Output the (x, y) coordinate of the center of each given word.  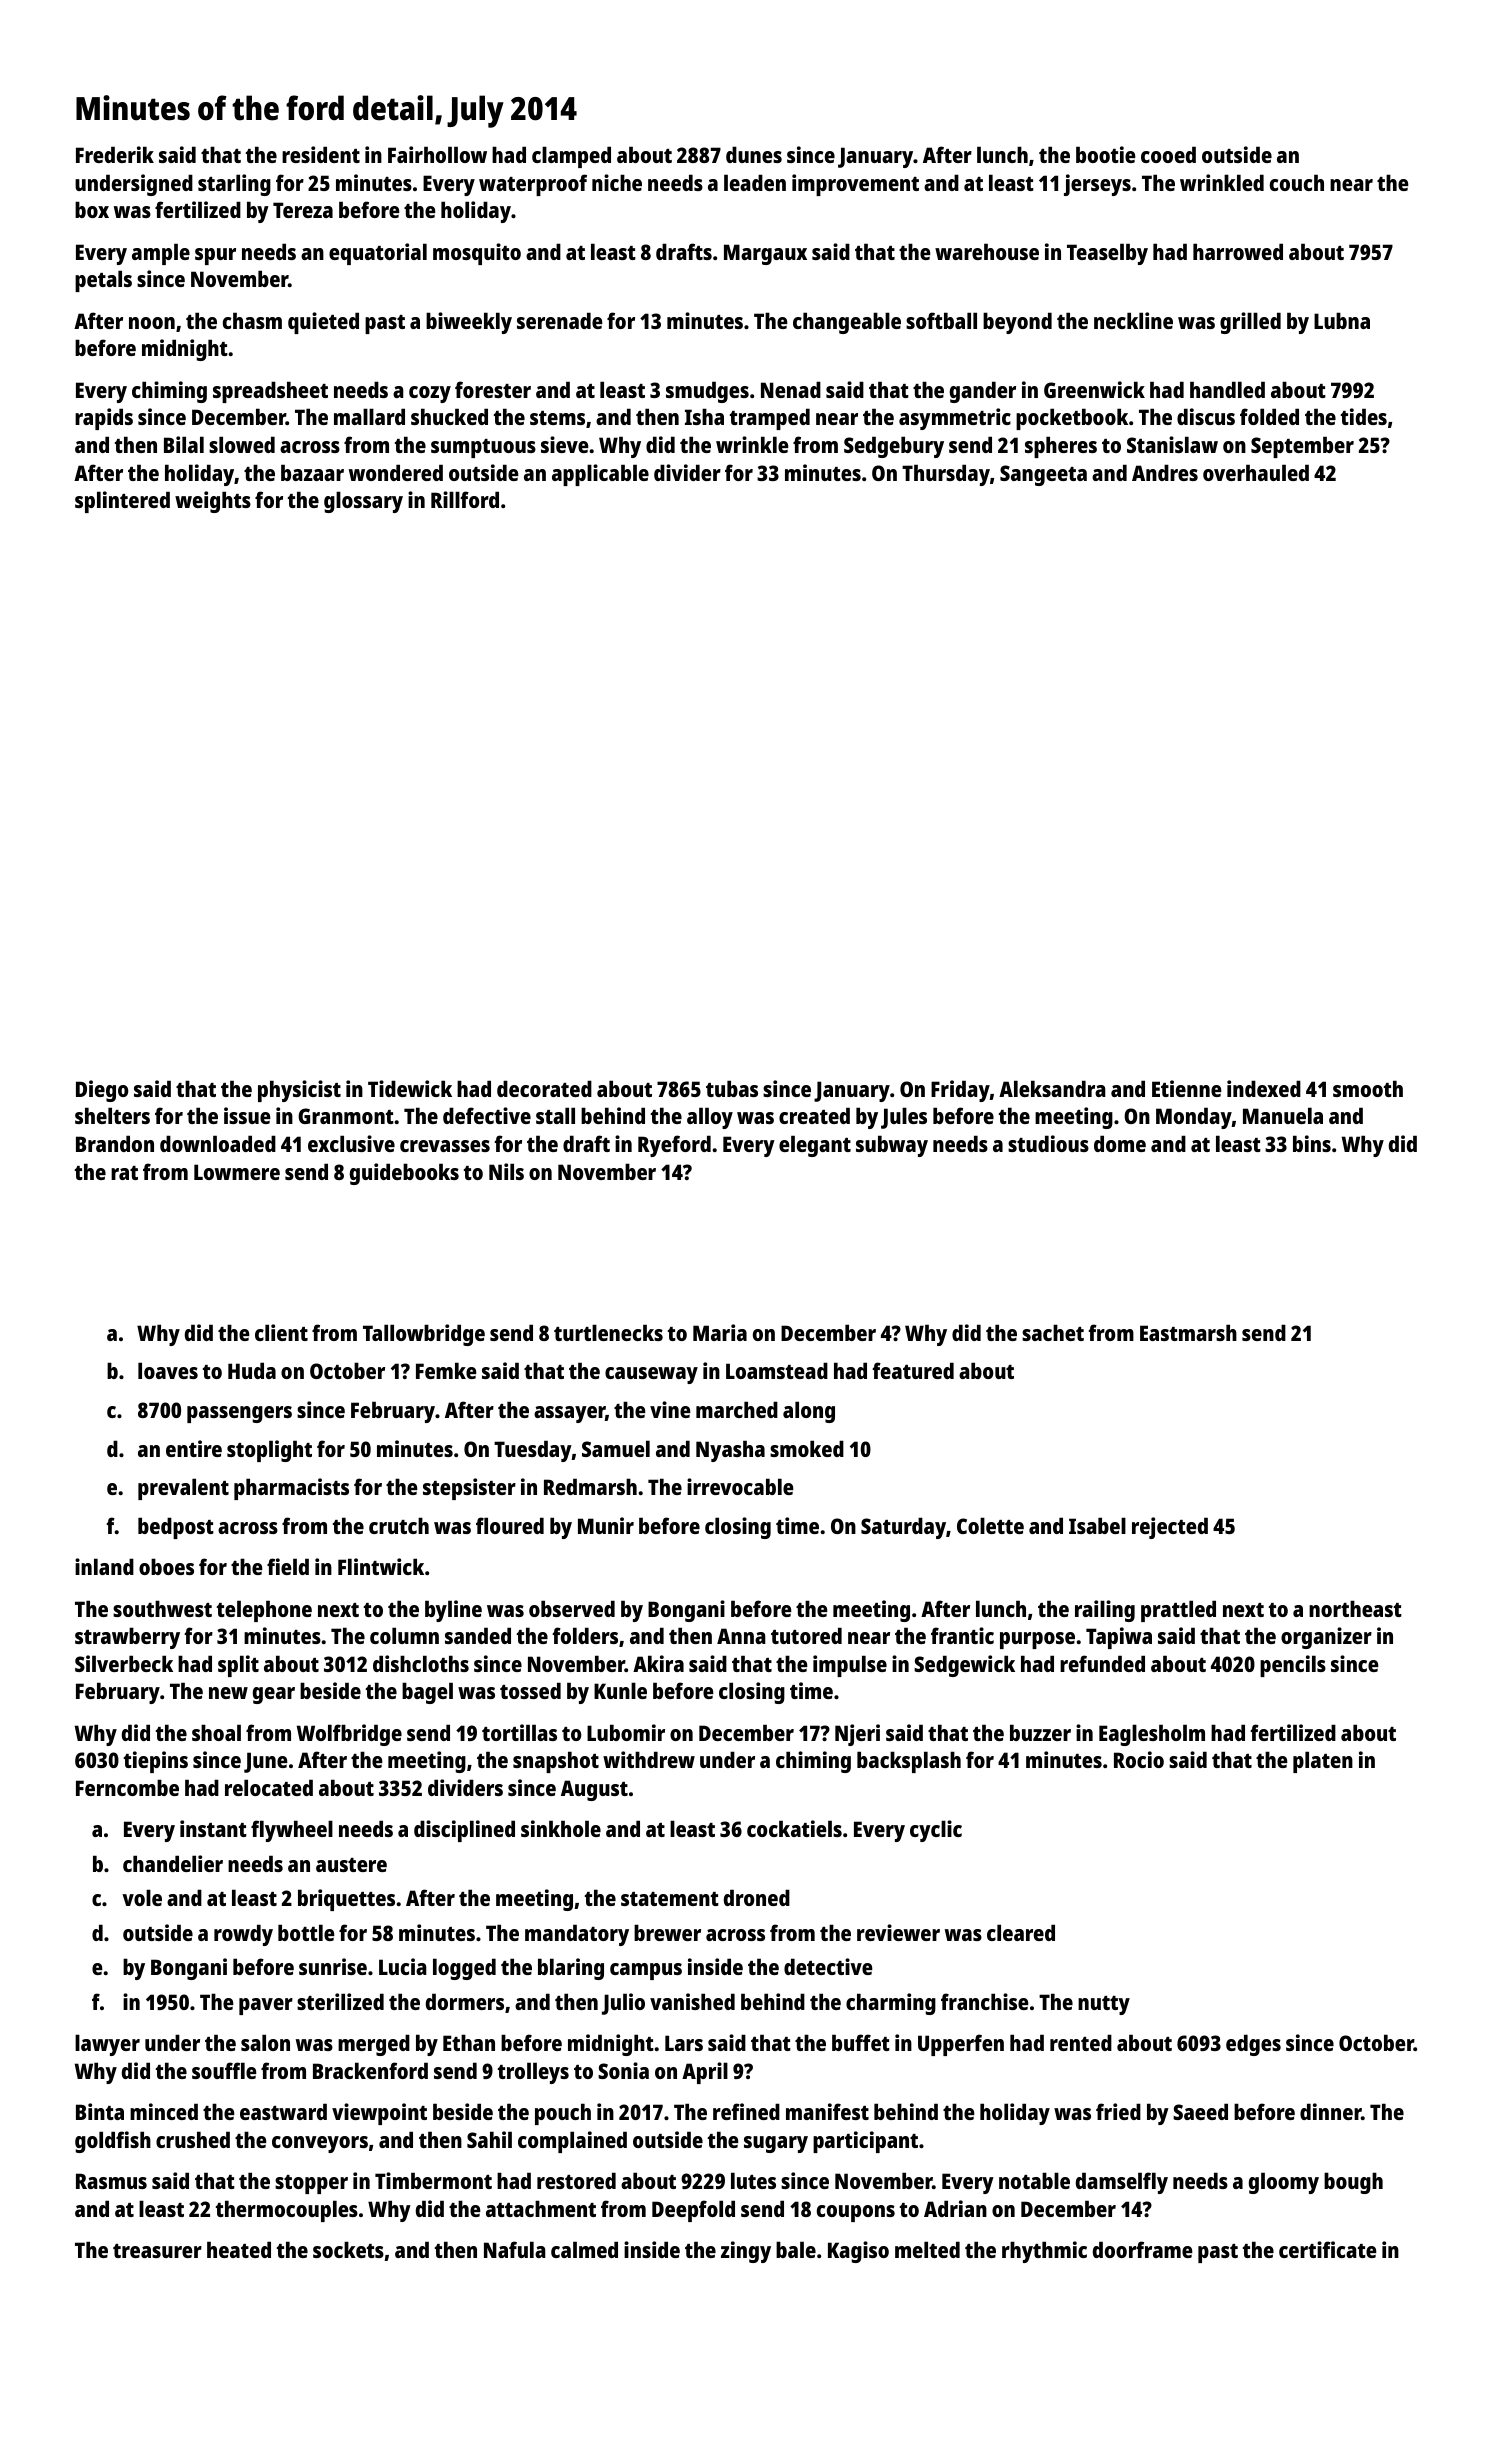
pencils (1293, 1666)
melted (927, 2249)
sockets (348, 2249)
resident (321, 154)
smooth (1368, 1088)
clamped (571, 157)
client (281, 1332)
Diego (102, 1091)
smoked (807, 1448)
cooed (1168, 154)
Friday (960, 1091)
